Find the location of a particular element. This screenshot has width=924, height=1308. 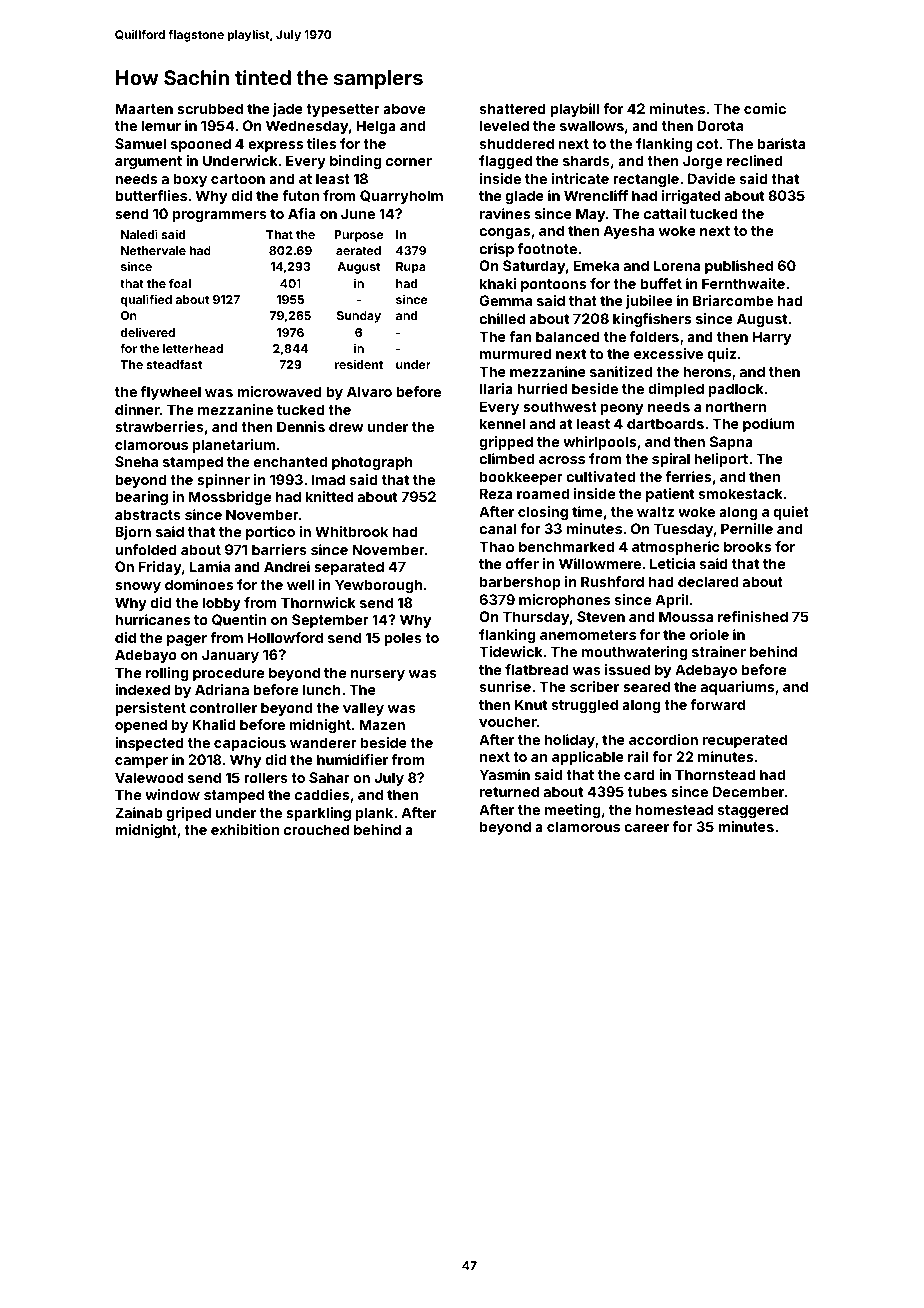

Jorge is located at coordinates (703, 162).
